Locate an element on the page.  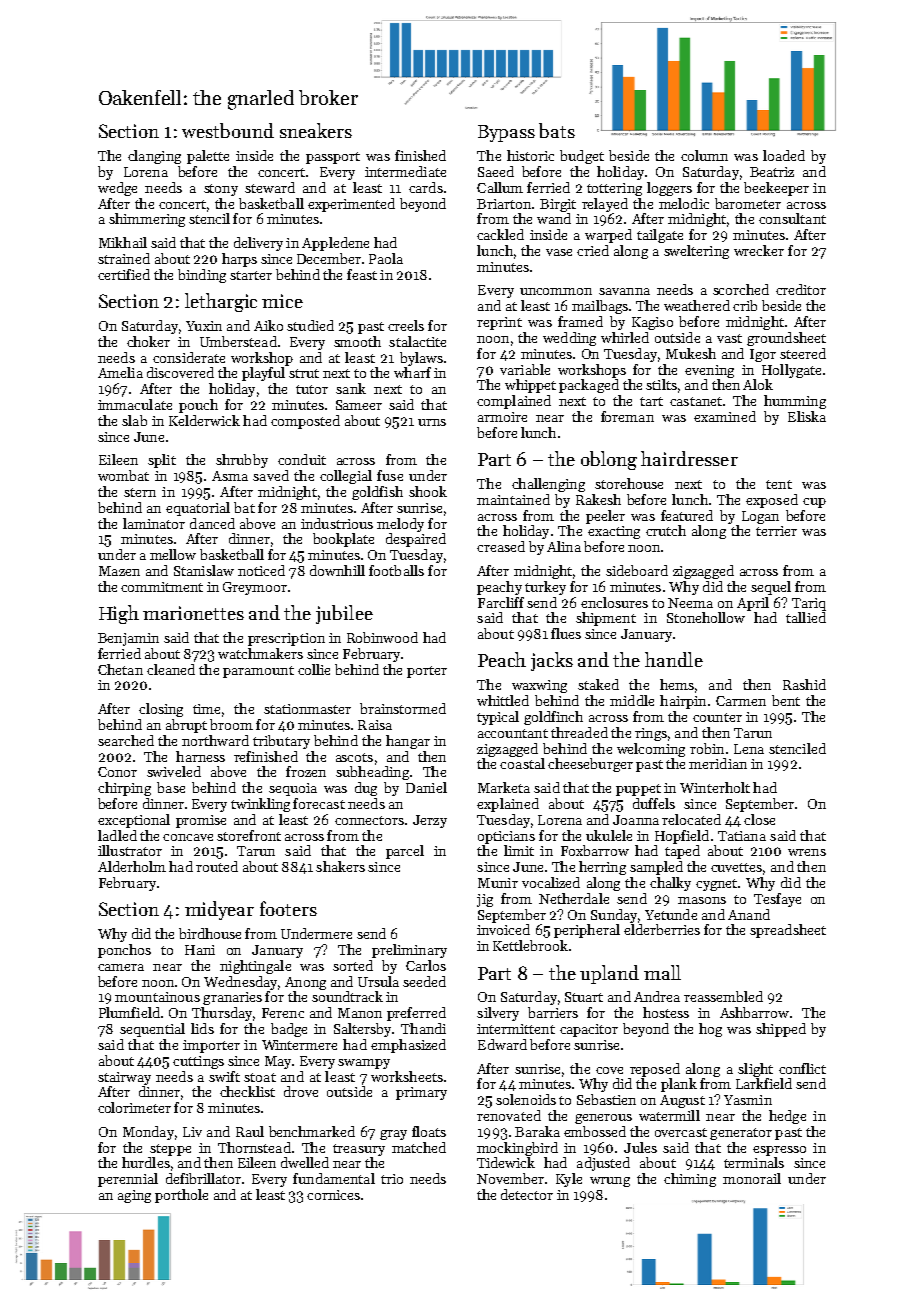
swiveled is located at coordinates (174, 771).
